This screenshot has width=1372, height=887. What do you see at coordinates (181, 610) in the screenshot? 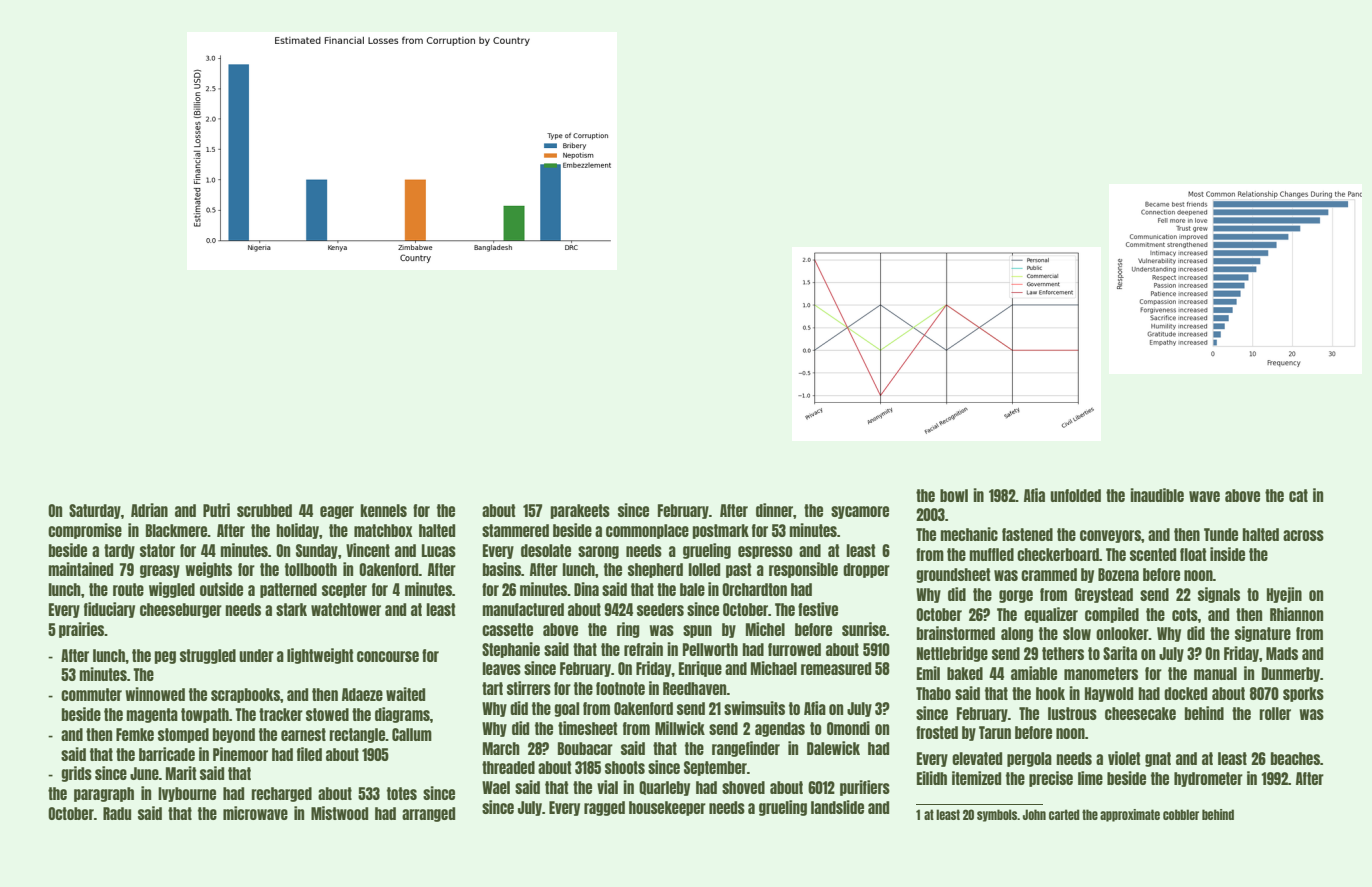
I see `cheeseburger` at bounding box center [181, 610].
